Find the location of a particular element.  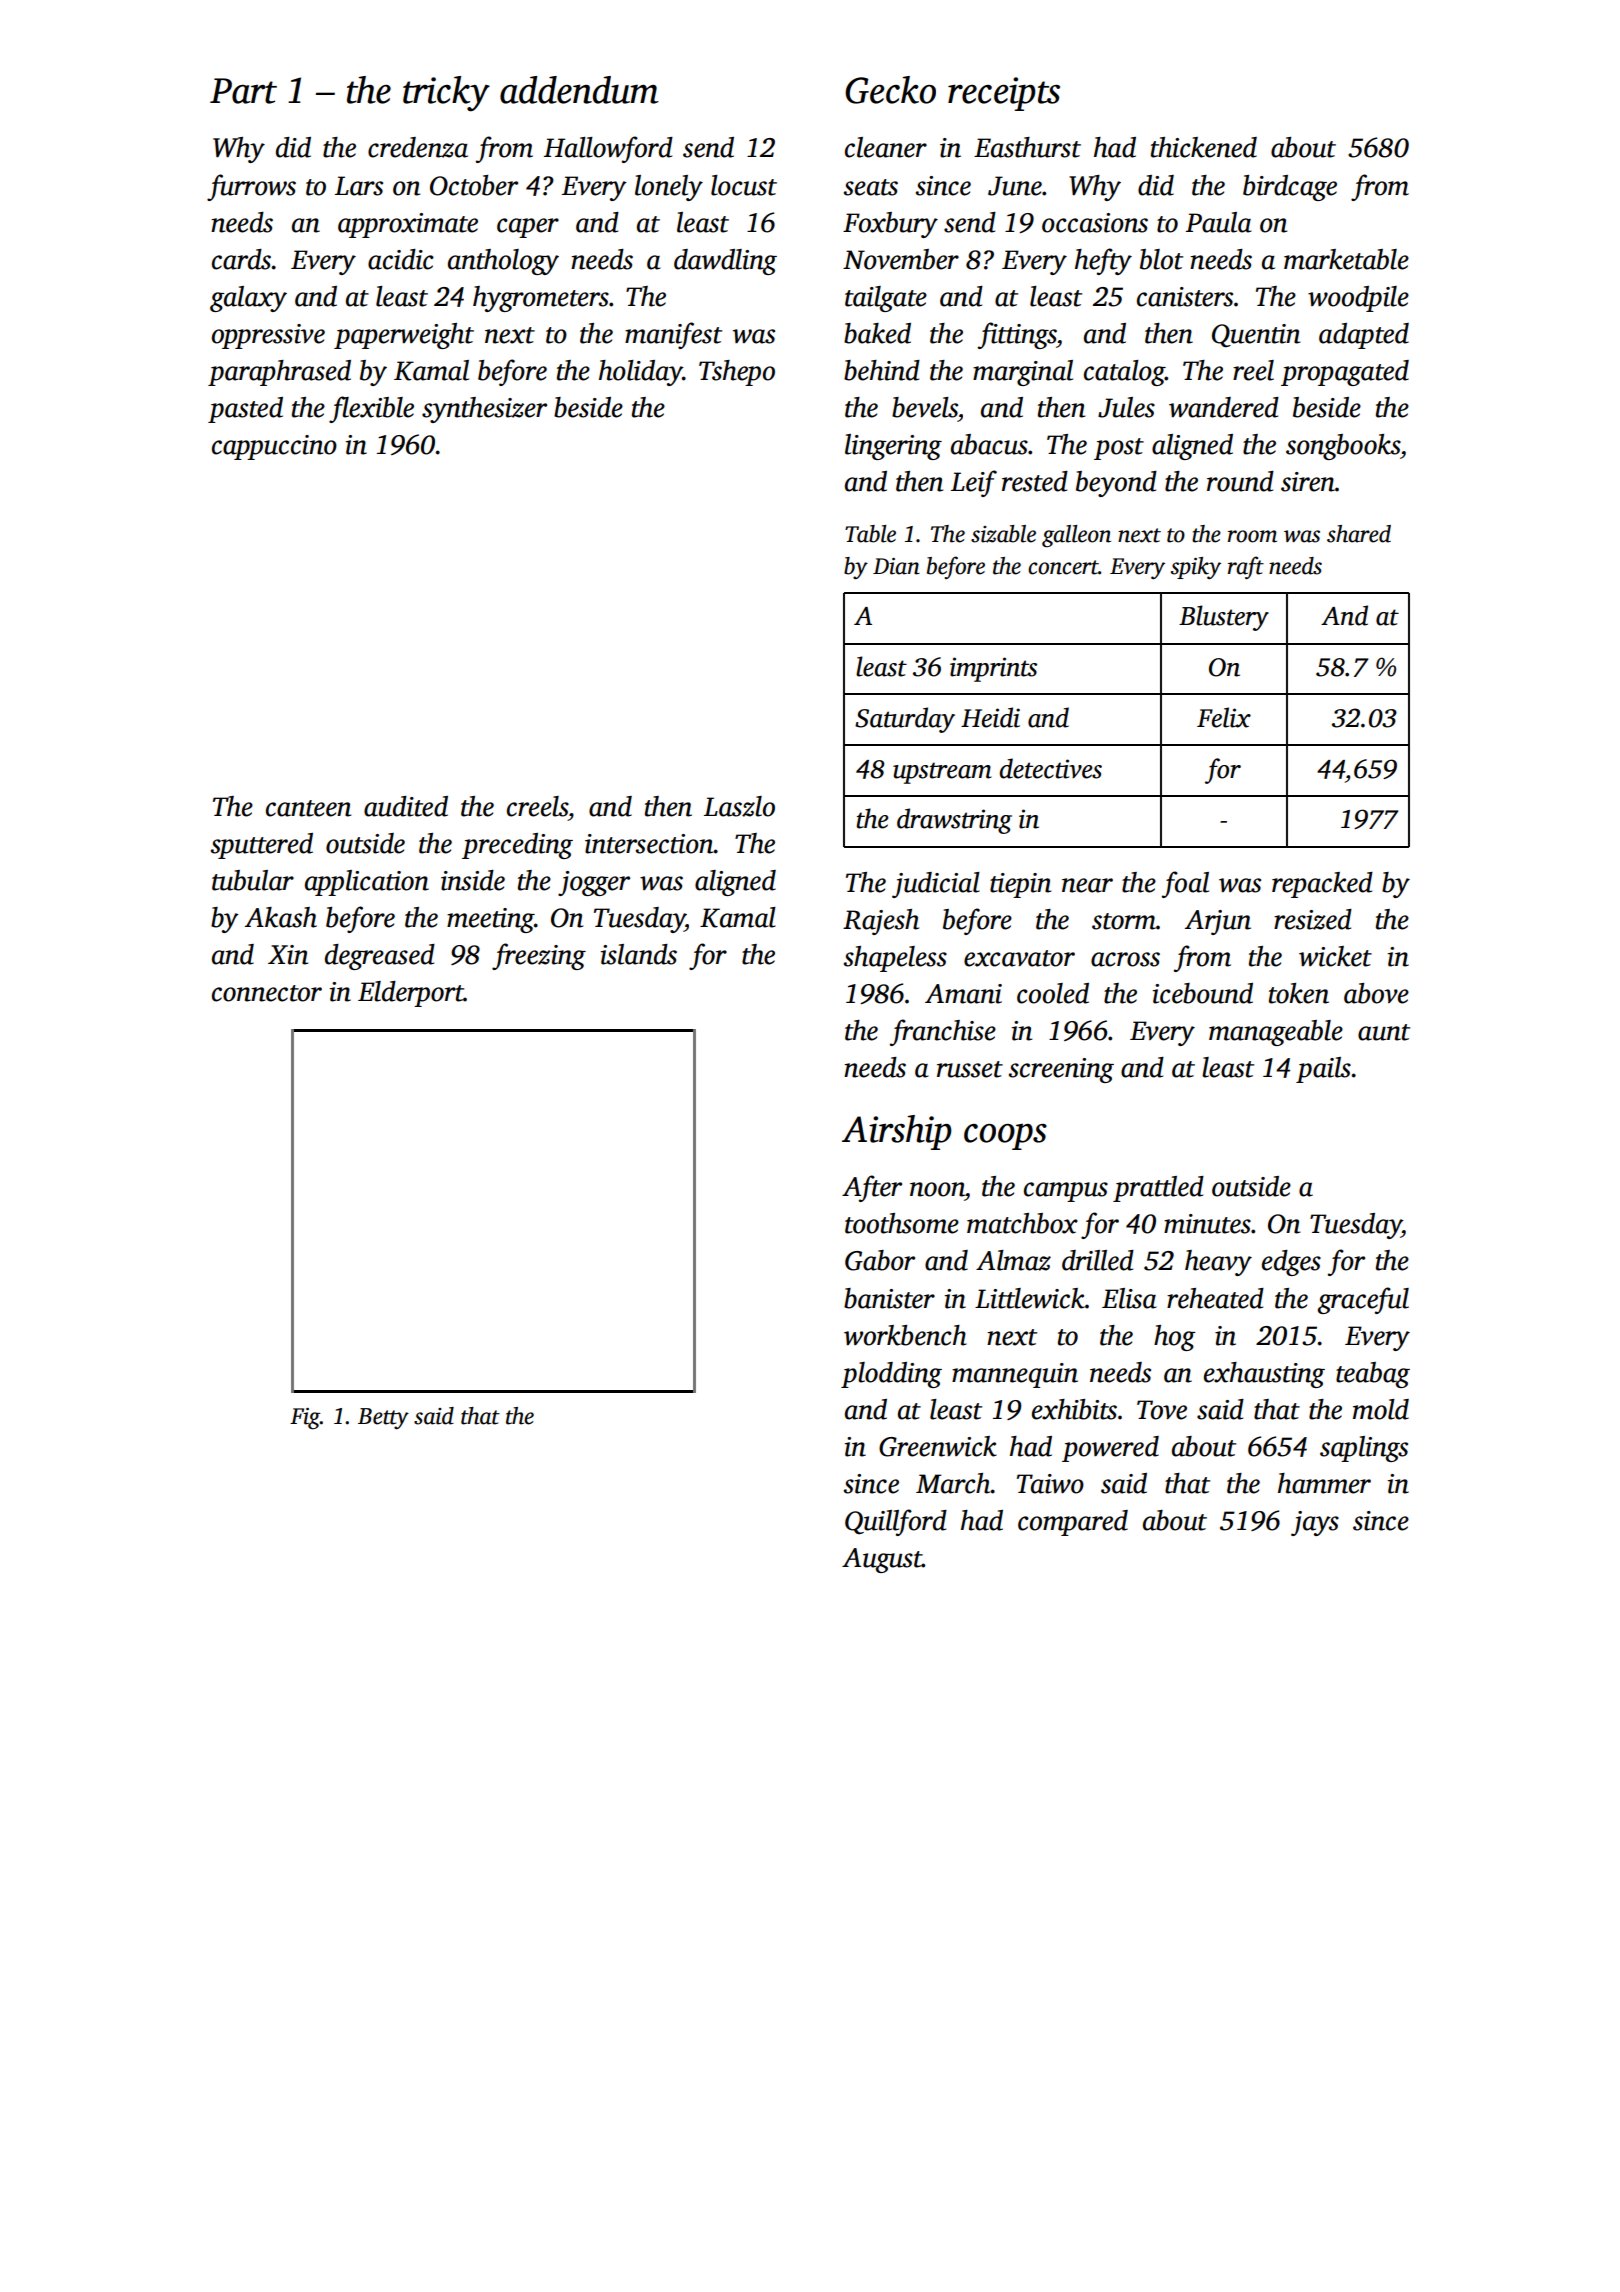

paperweight is located at coordinates (404, 336).
